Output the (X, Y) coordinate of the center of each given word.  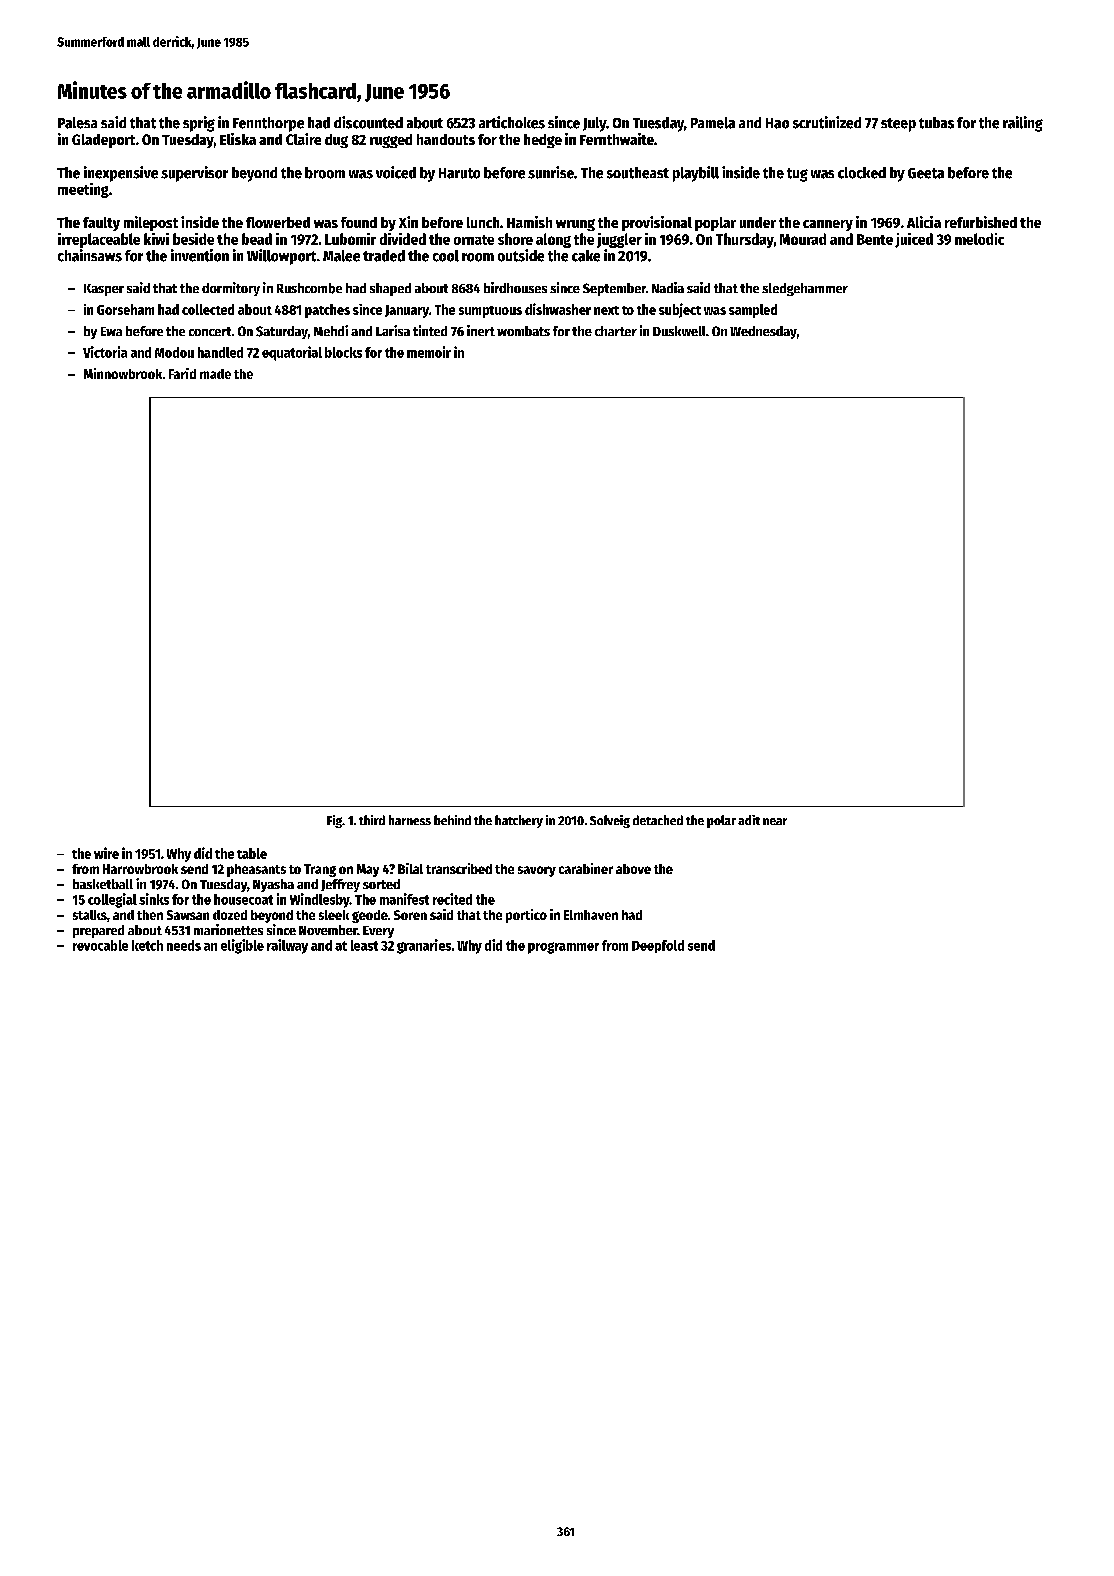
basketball (103, 884)
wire (106, 853)
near (775, 821)
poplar (715, 224)
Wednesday (763, 332)
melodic (979, 239)
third (372, 820)
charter (616, 331)
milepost (151, 223)
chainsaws (90, 255)
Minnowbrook (123, 373)
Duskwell (679, 331)
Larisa (393, 330)
